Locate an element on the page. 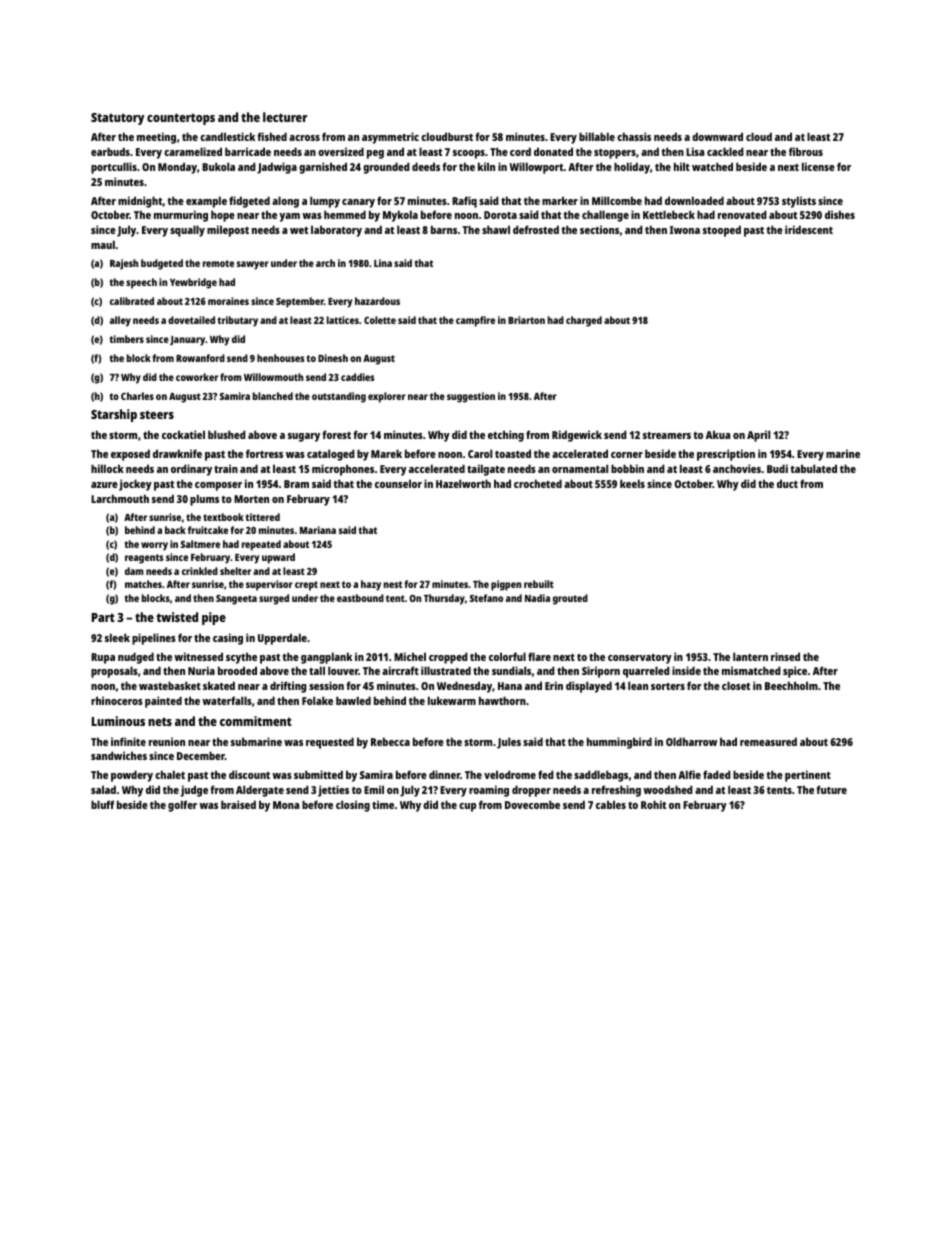 The image size is (952, 1233). Statutory is located at coordinates (117, 119).
